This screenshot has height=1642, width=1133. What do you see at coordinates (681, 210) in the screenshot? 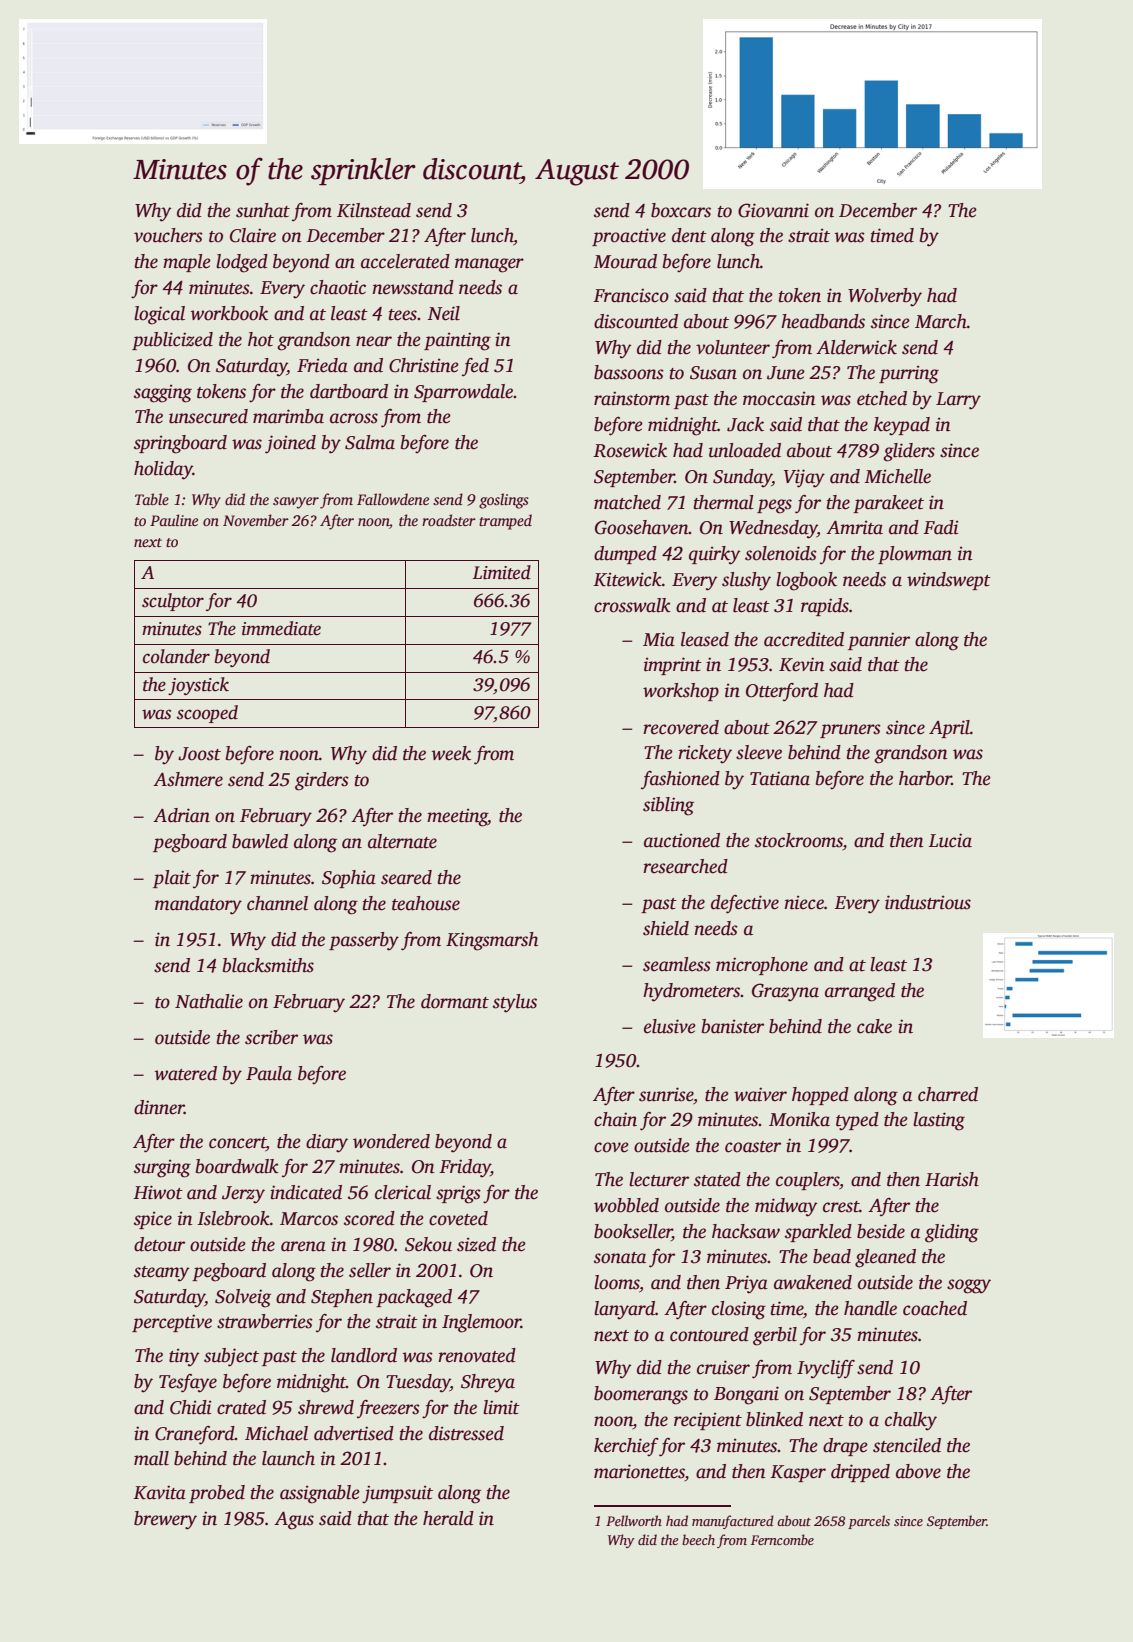
I see `boxcars` at bounding box center [681, 210].
